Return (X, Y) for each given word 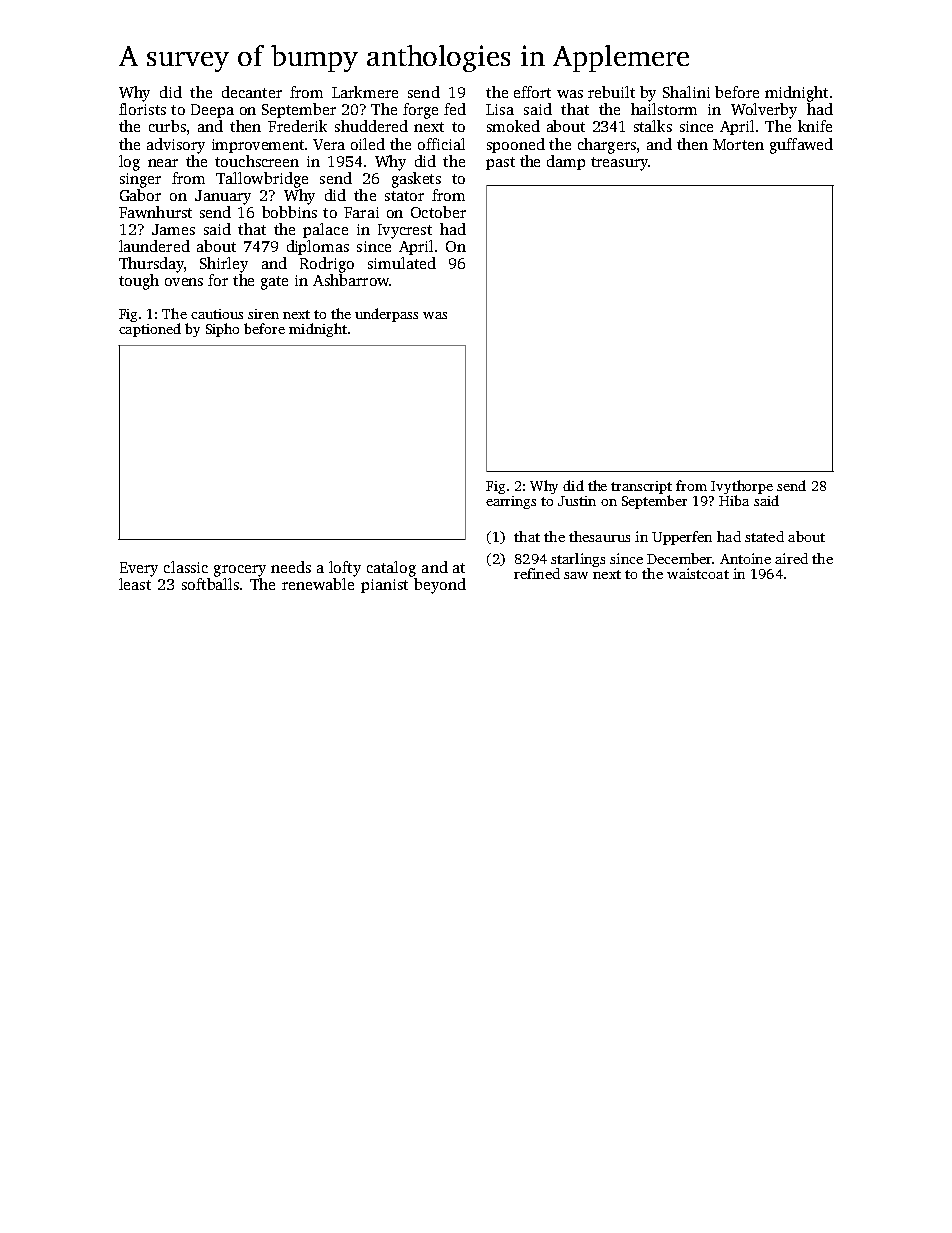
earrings (511, 502)
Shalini (686, 92)
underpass (386, 315)
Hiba (734, 500)
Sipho (222, 330)
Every (139, 569)
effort (532, 92)
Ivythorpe (742, 487)
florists (142, 109)
